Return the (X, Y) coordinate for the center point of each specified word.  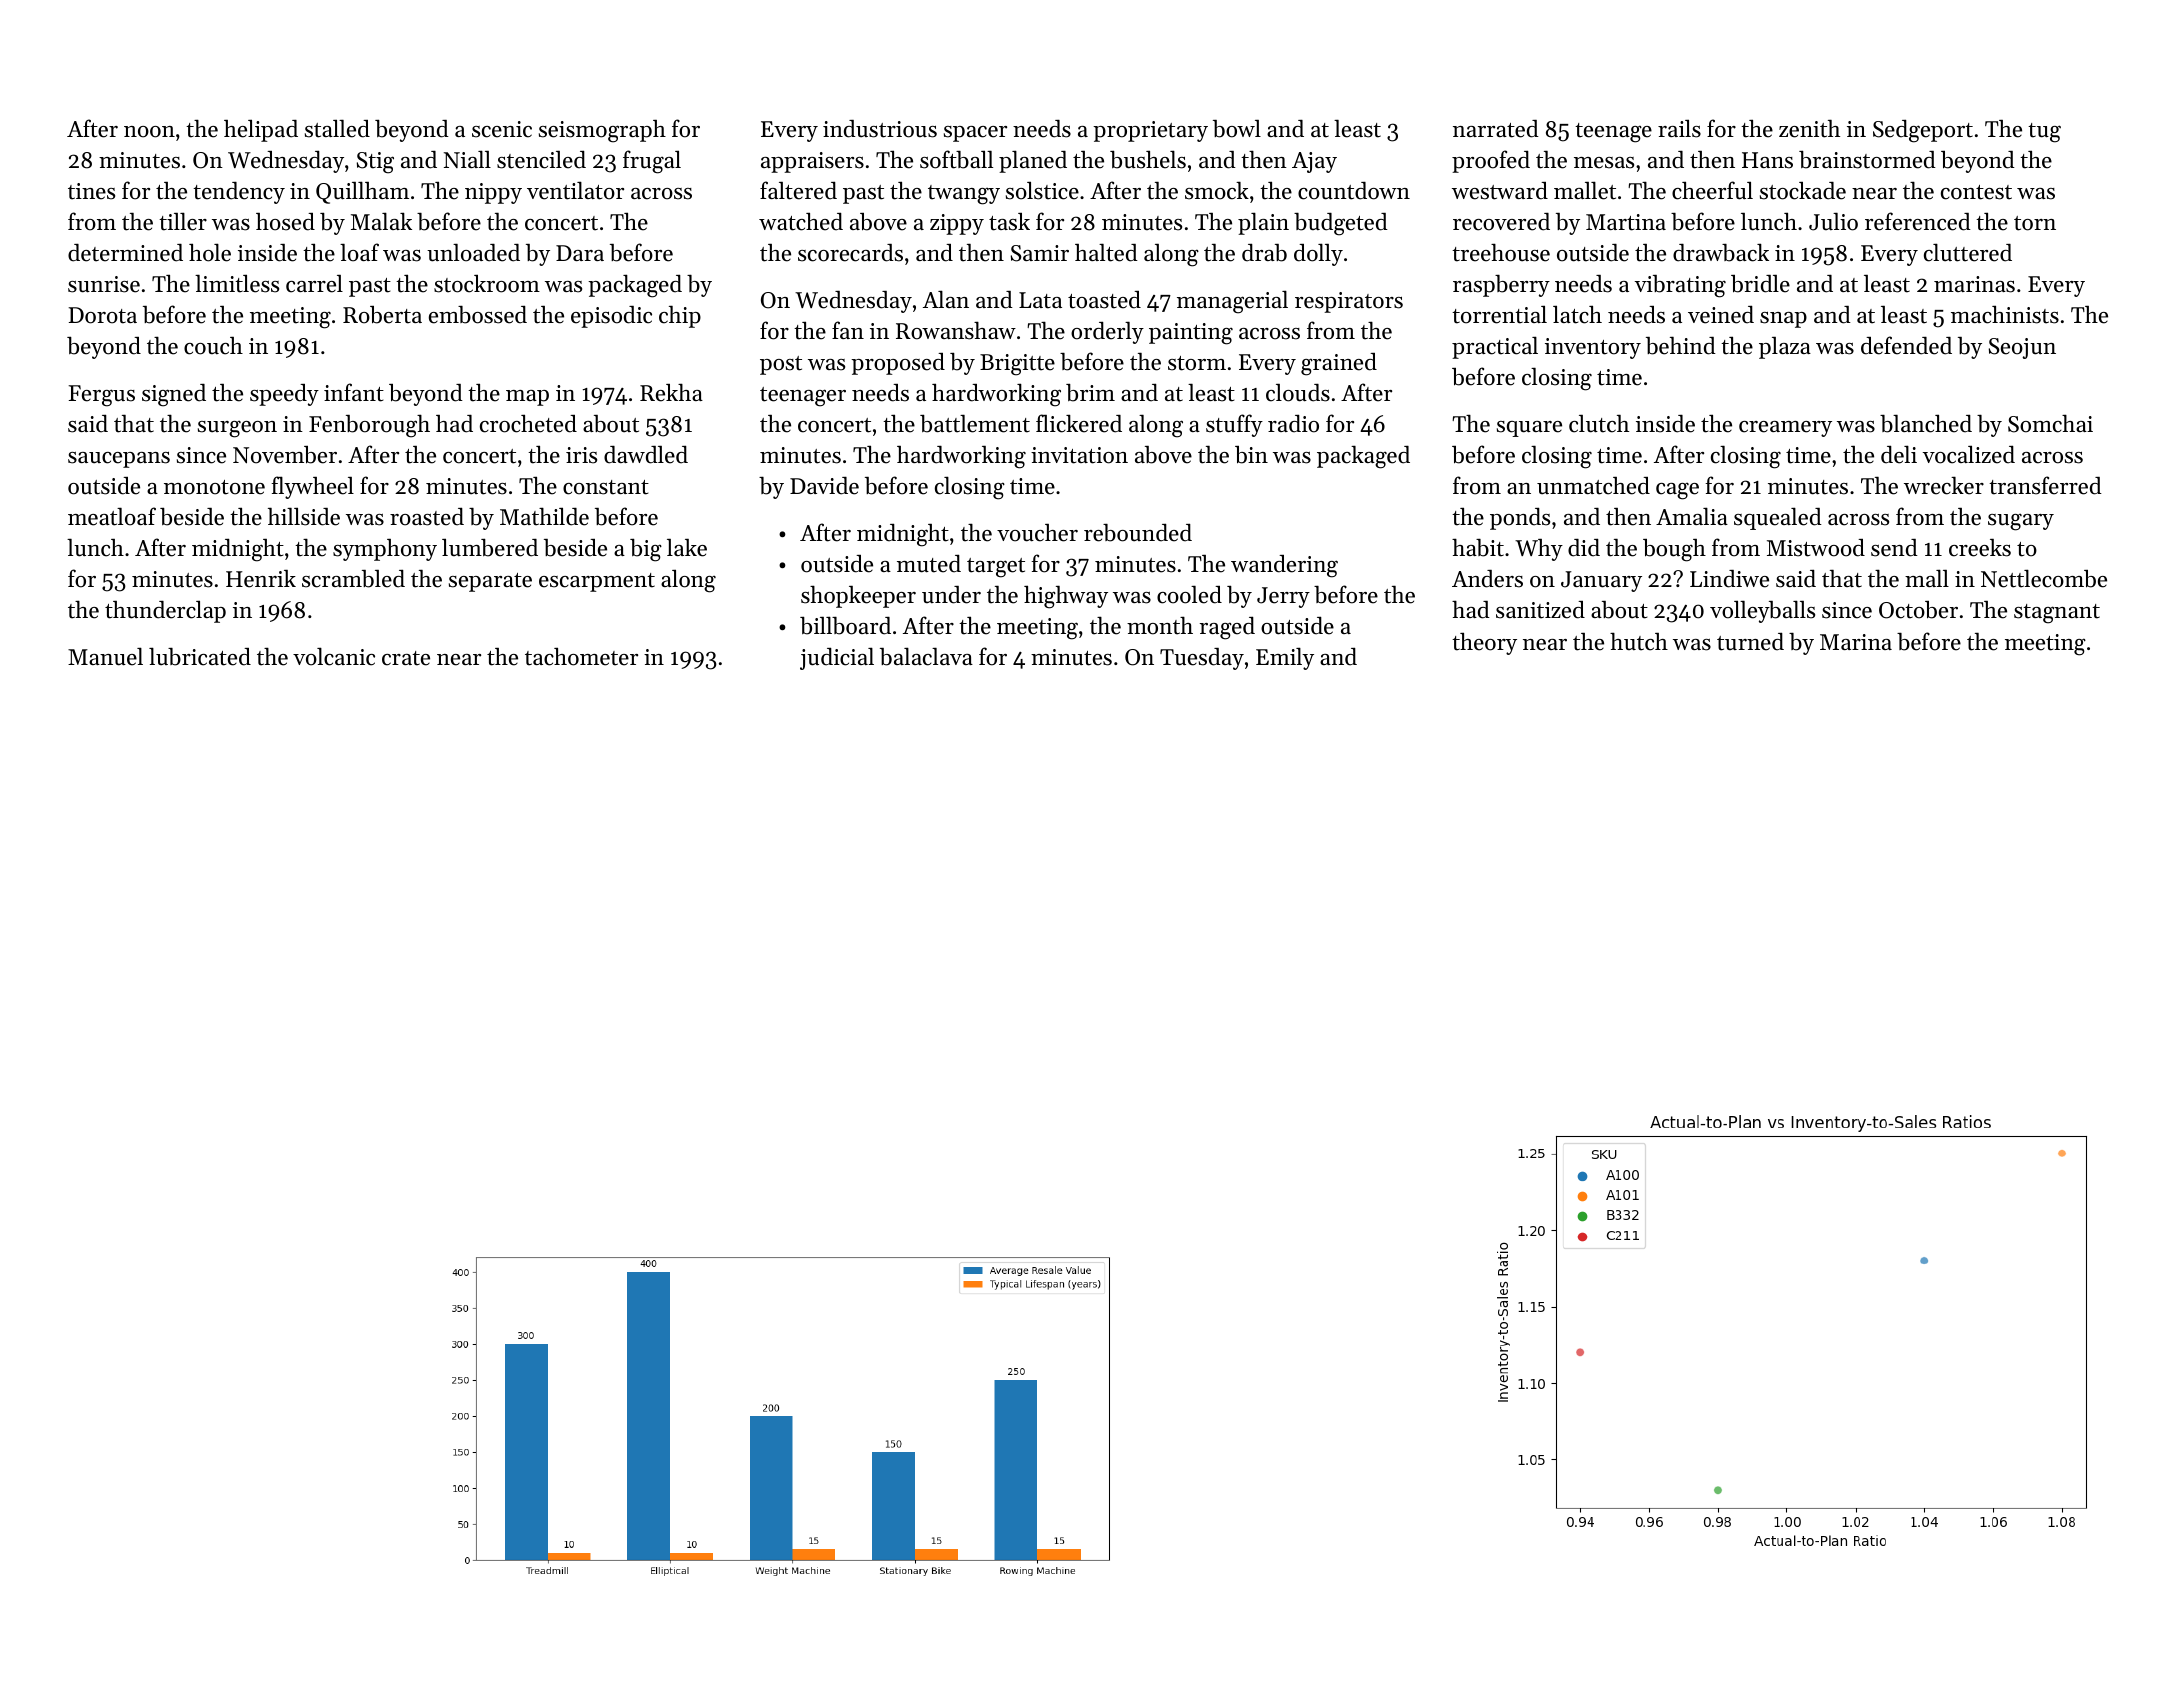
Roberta (382, 315)
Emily (1285, 658)
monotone (214, 487)
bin (1251, 455)
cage (1677, 491)
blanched (1926, 423)
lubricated (200, 656)
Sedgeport (1923, 131)
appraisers (812, 162)
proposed (898, 364)
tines (91, 191)
